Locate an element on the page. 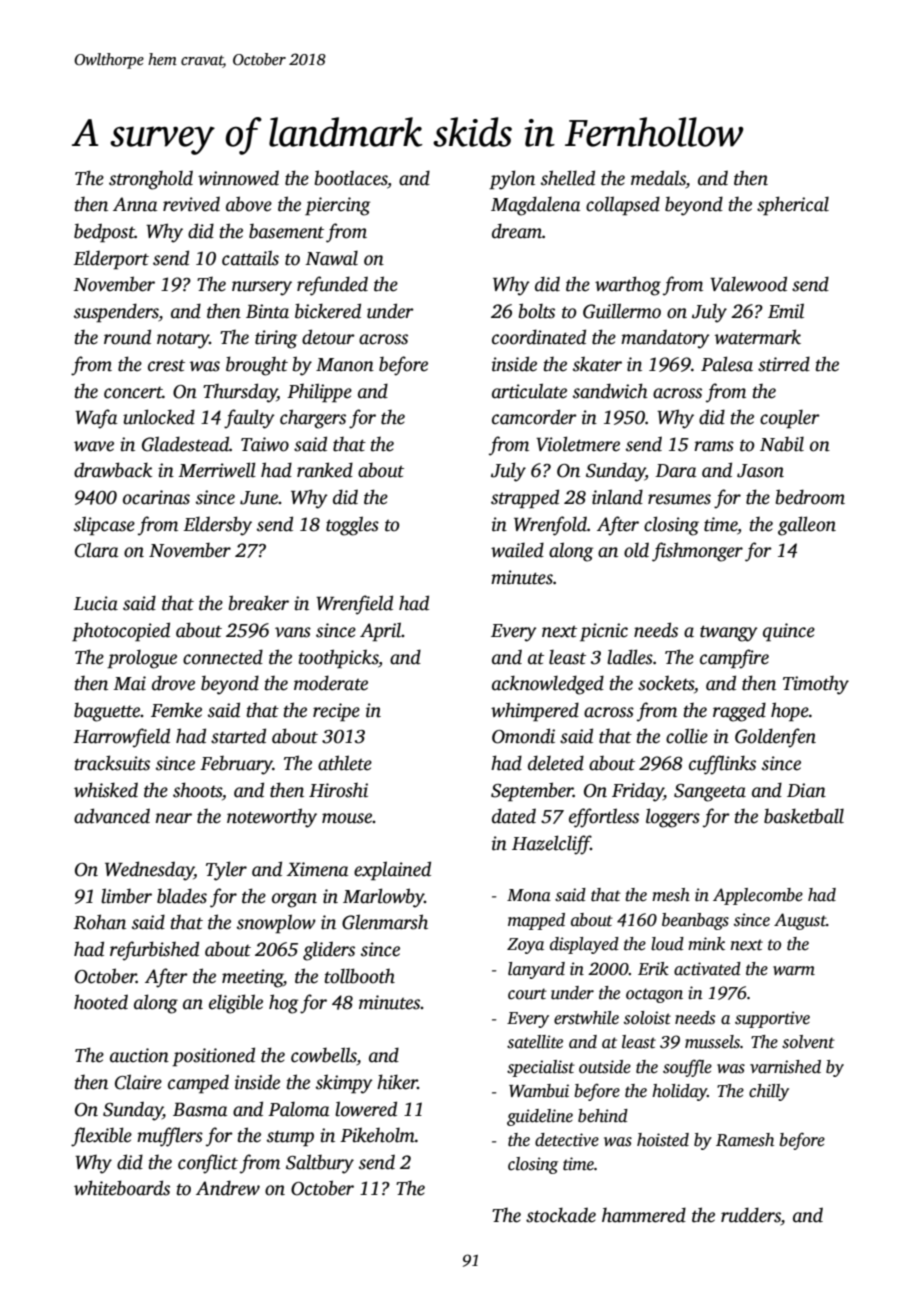 The height and width of the page is (1311, 924). articulate is located at coordinates (529, 391).
